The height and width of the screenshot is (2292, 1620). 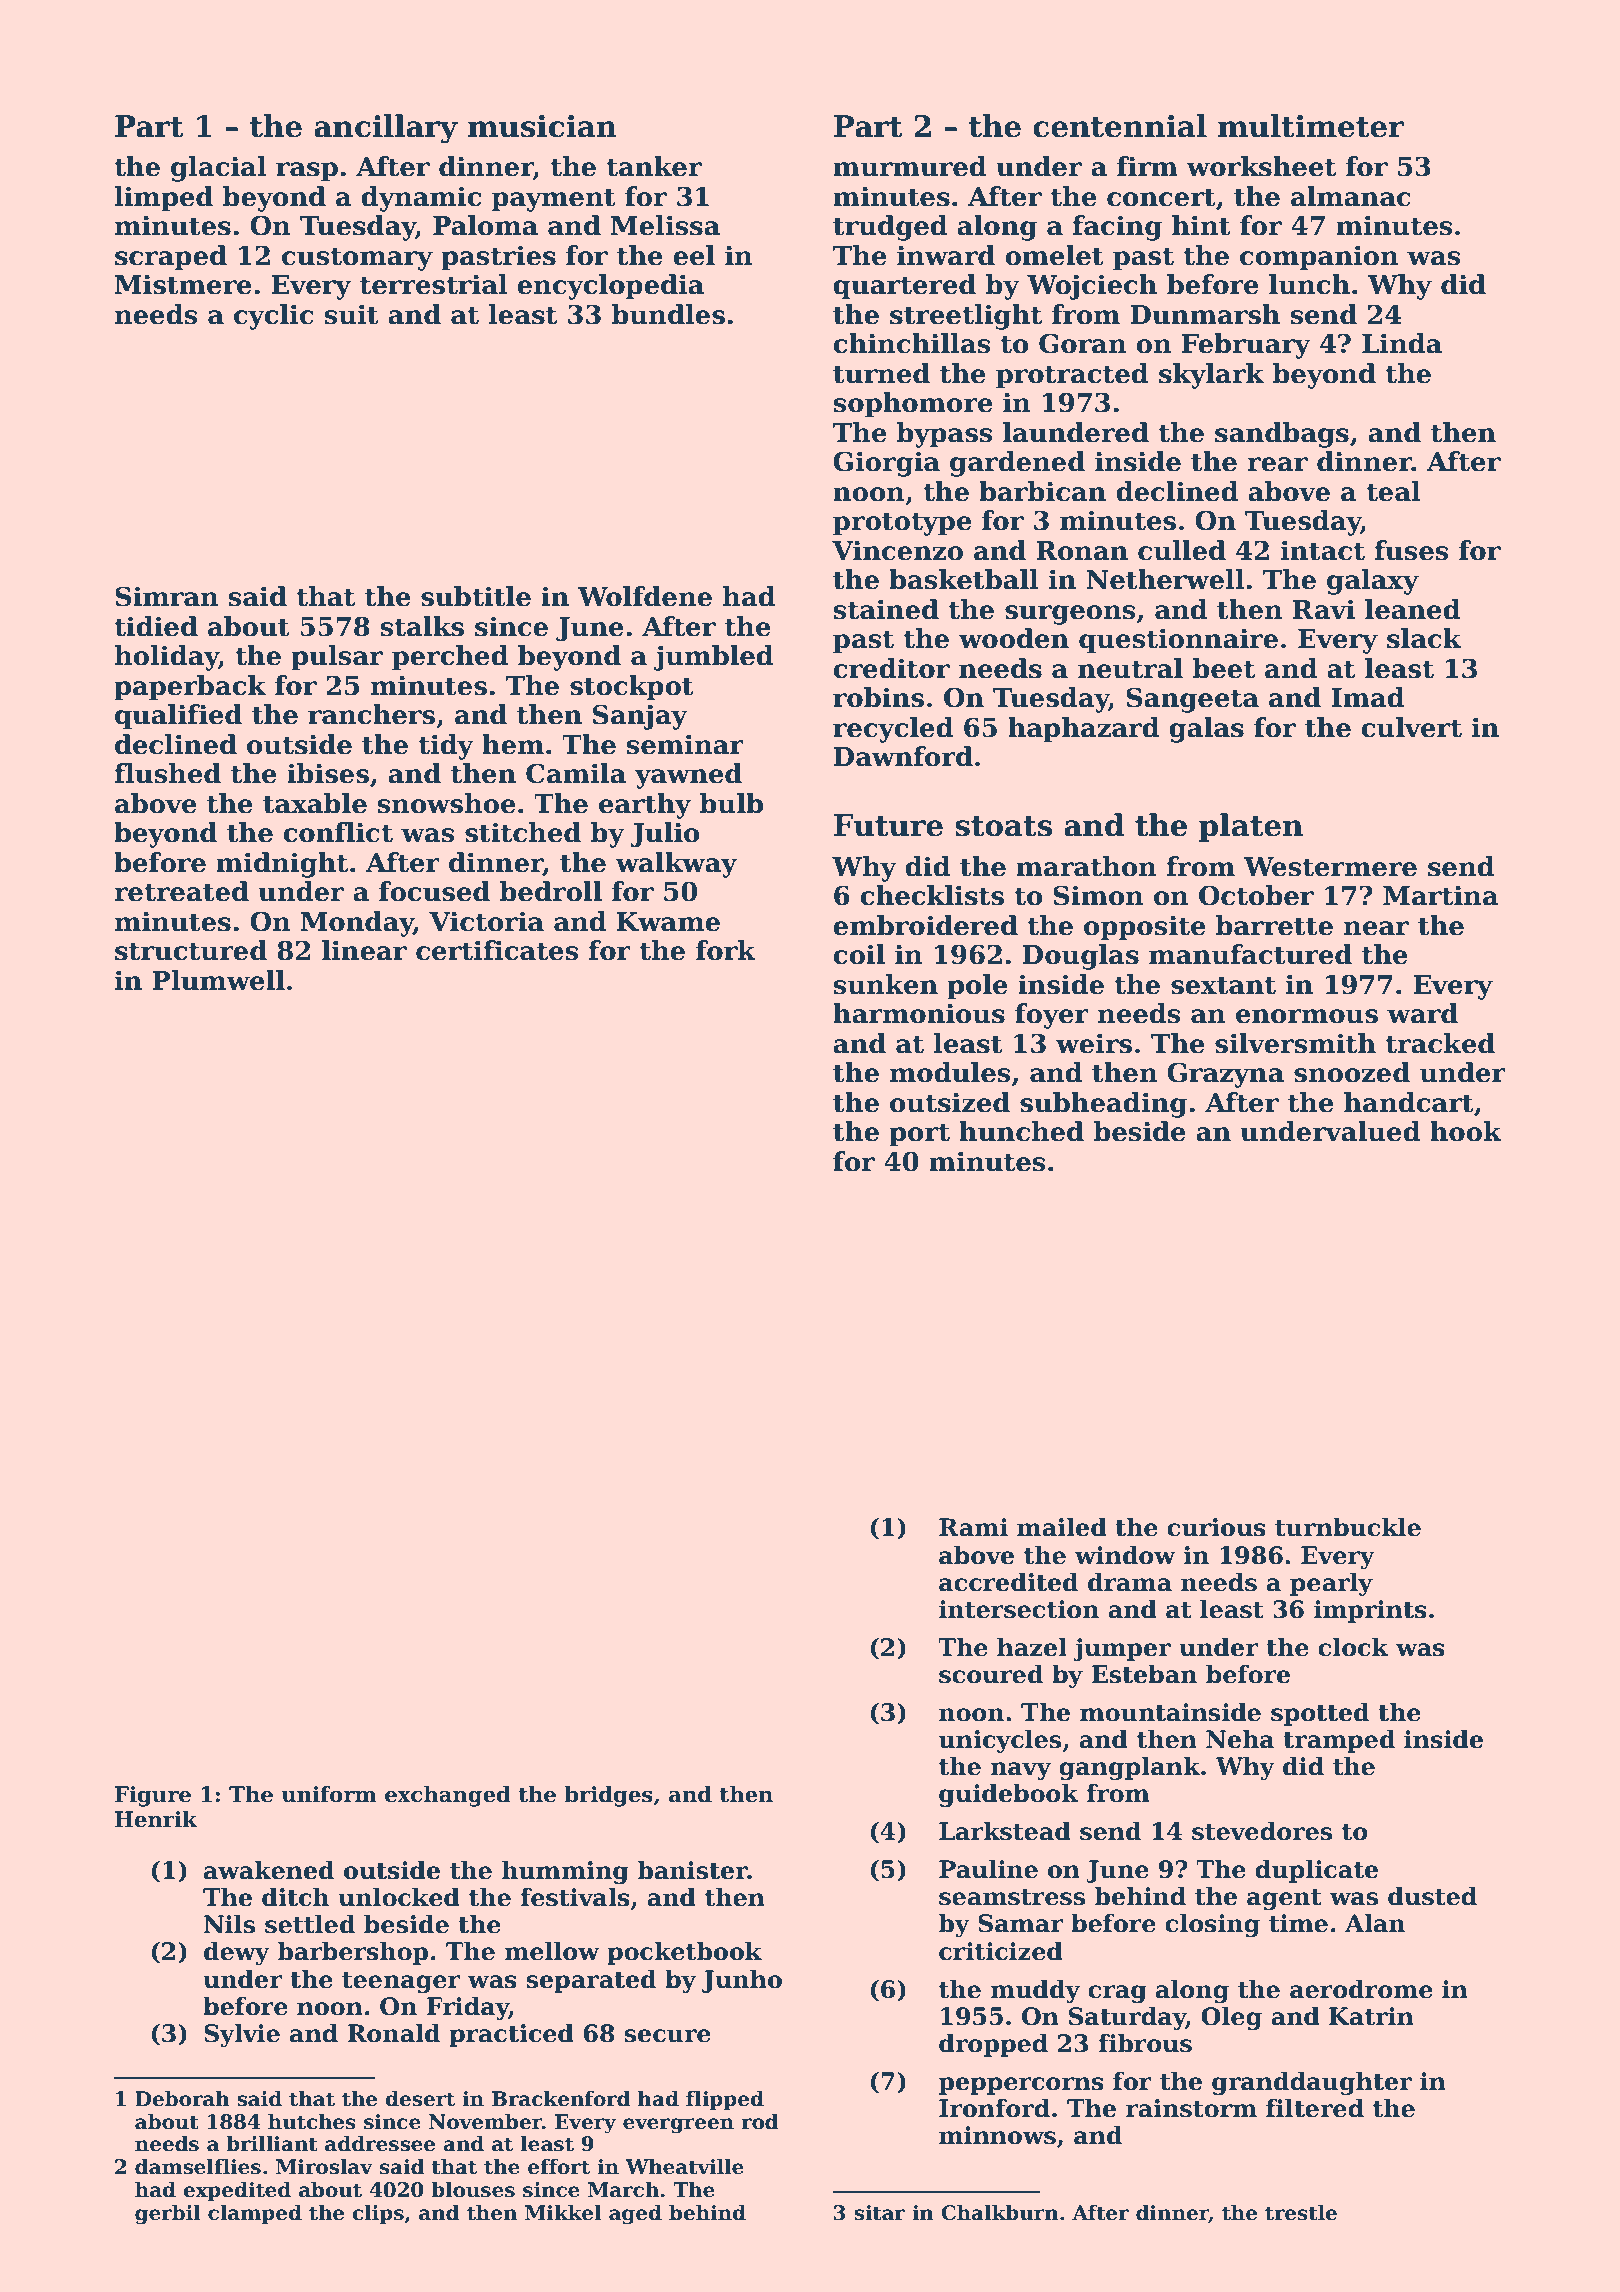 I want to click on Rami, so click(x=973, y=1527).
